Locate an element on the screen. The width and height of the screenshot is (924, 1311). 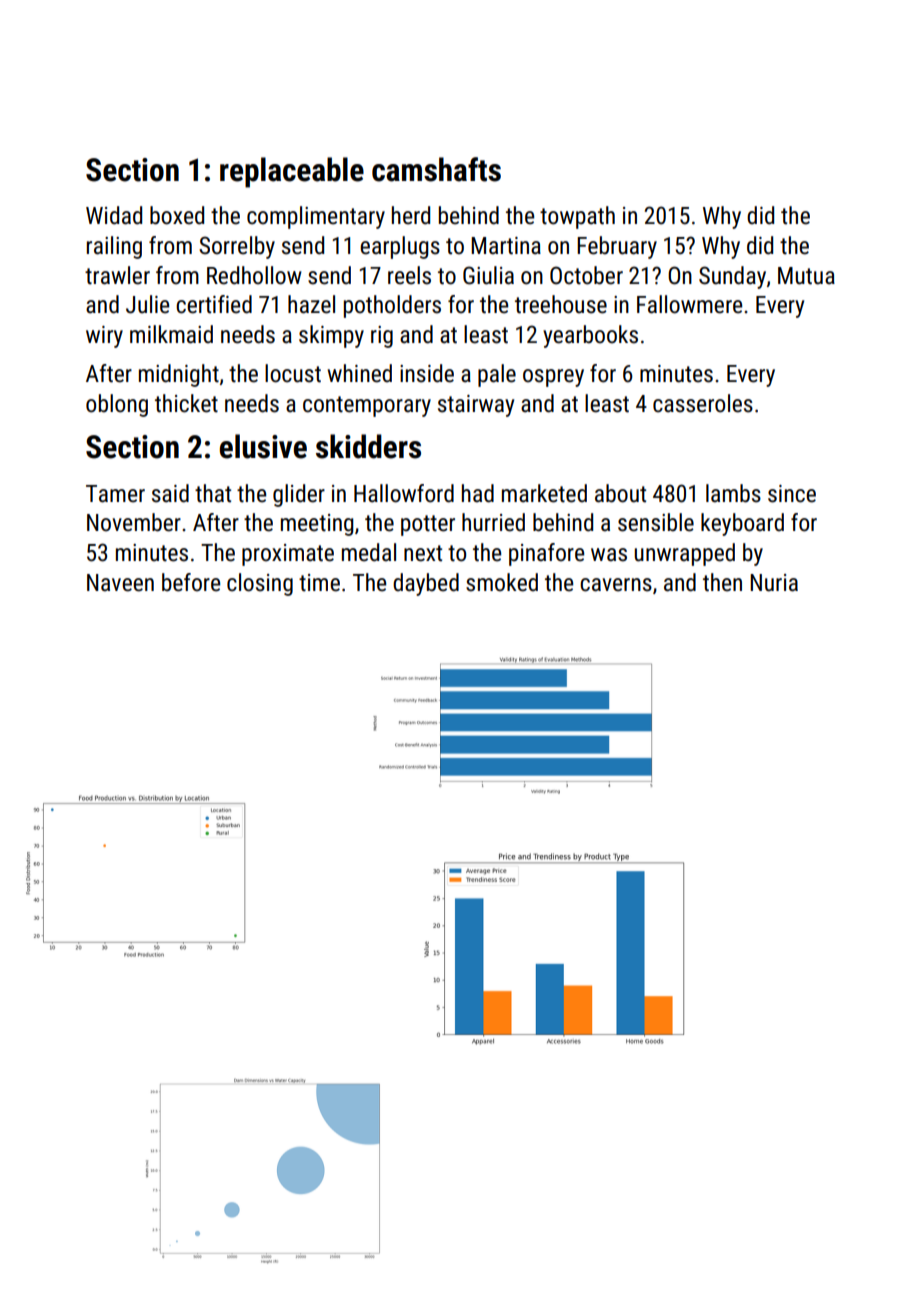
since is located at coordinates (792, 494).
